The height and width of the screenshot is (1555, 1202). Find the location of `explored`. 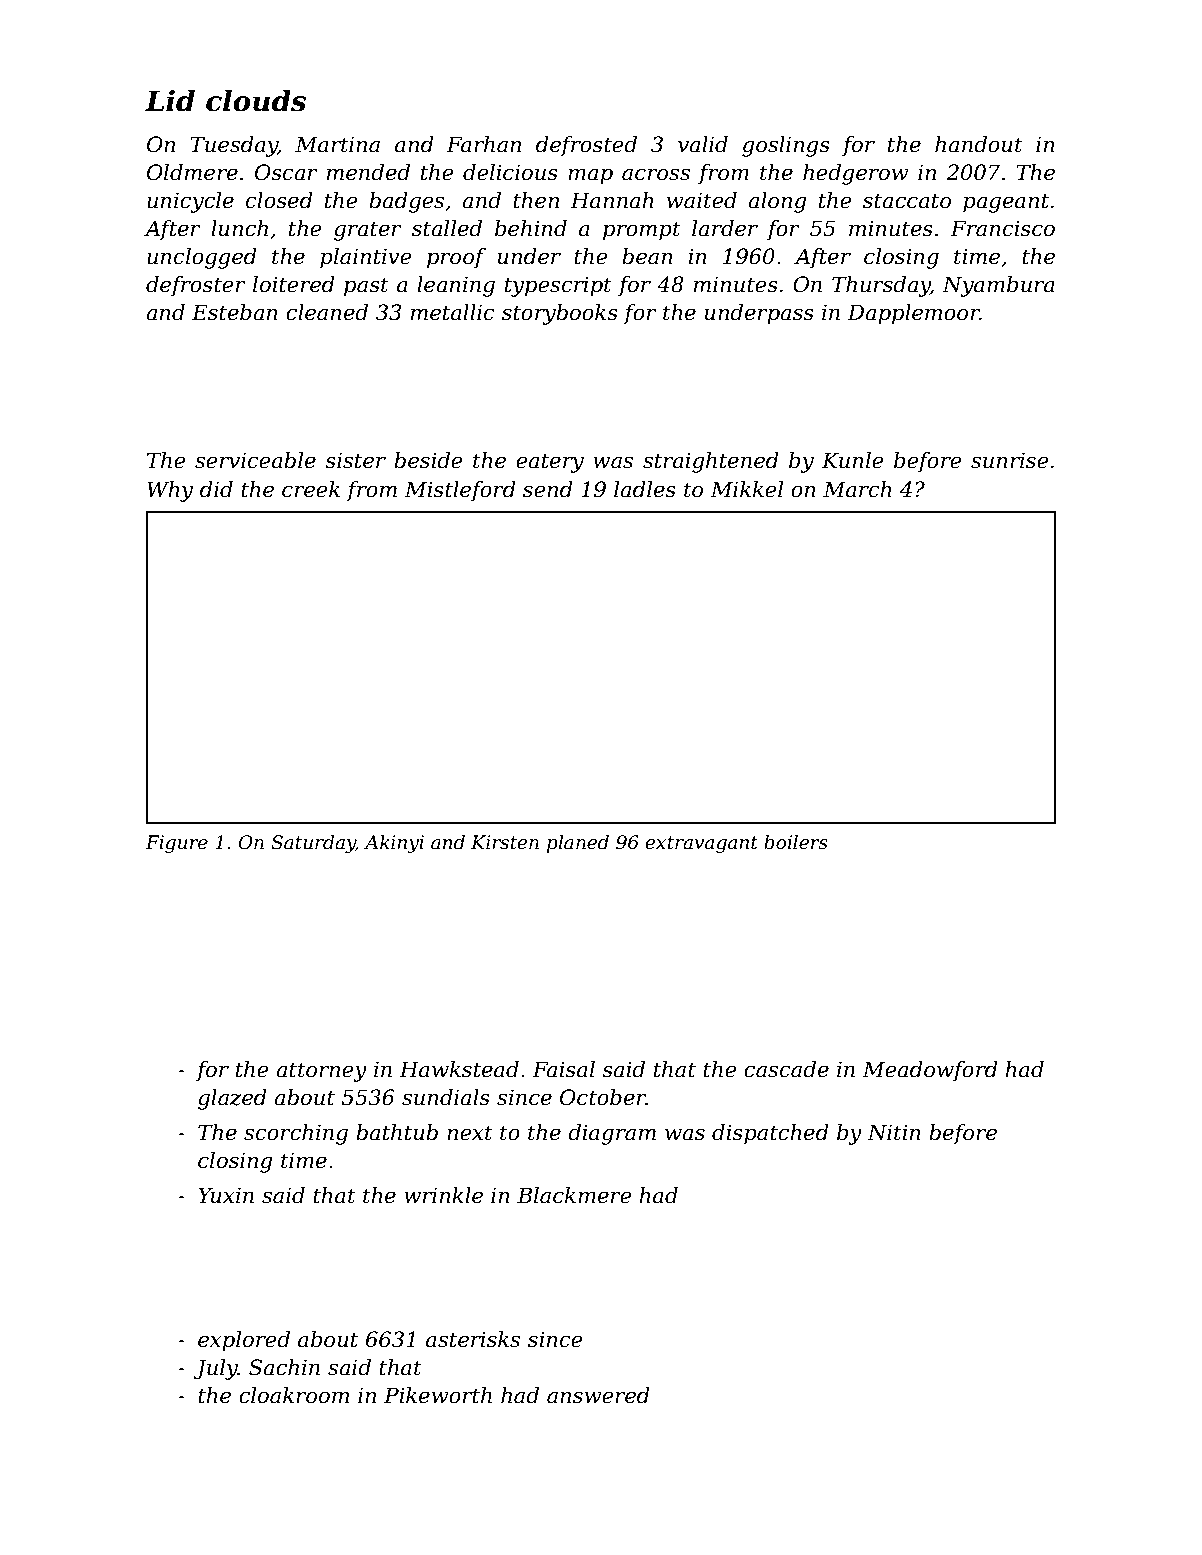

explored is located at coordinates (244, 1341).
